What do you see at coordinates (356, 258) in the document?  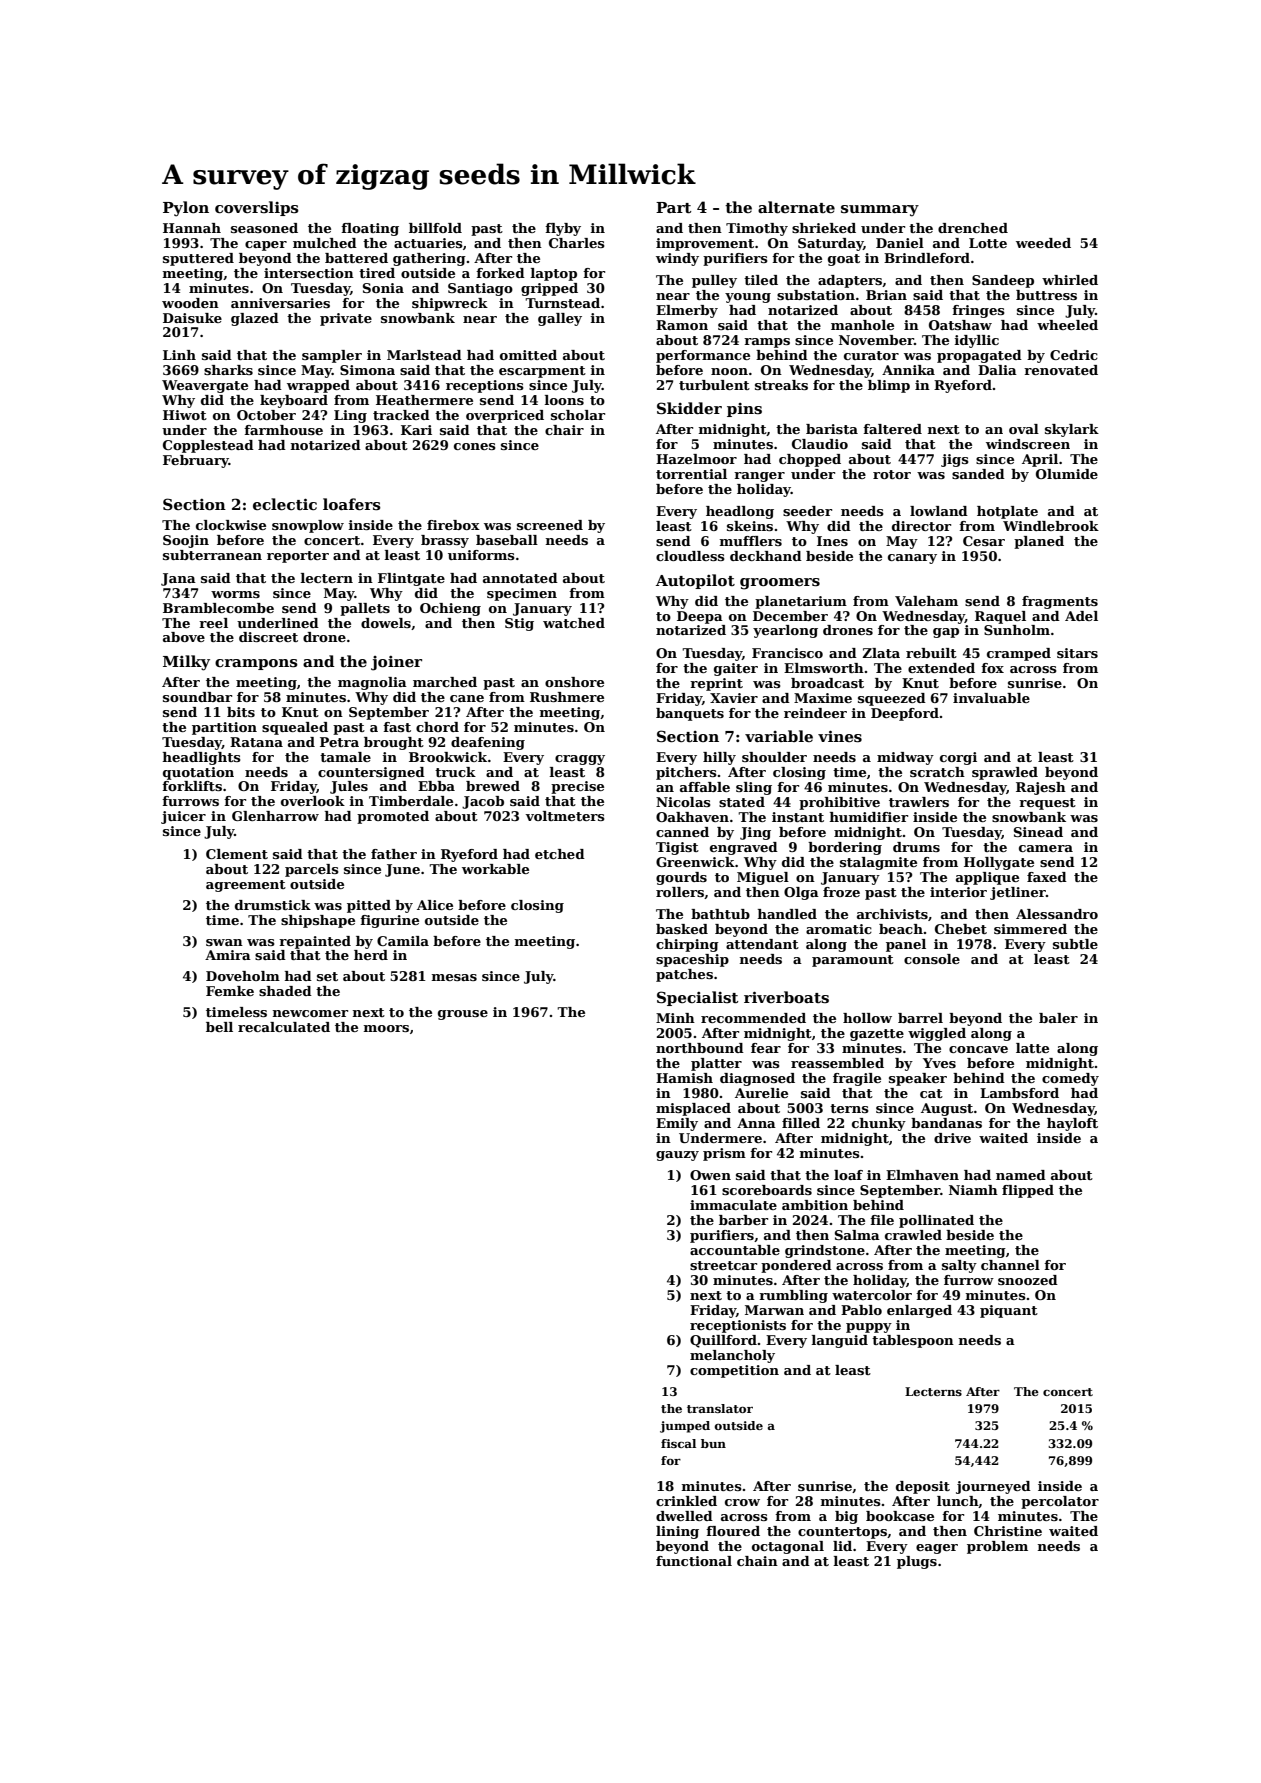 I see `battered` at bounding box center [356, 258].
